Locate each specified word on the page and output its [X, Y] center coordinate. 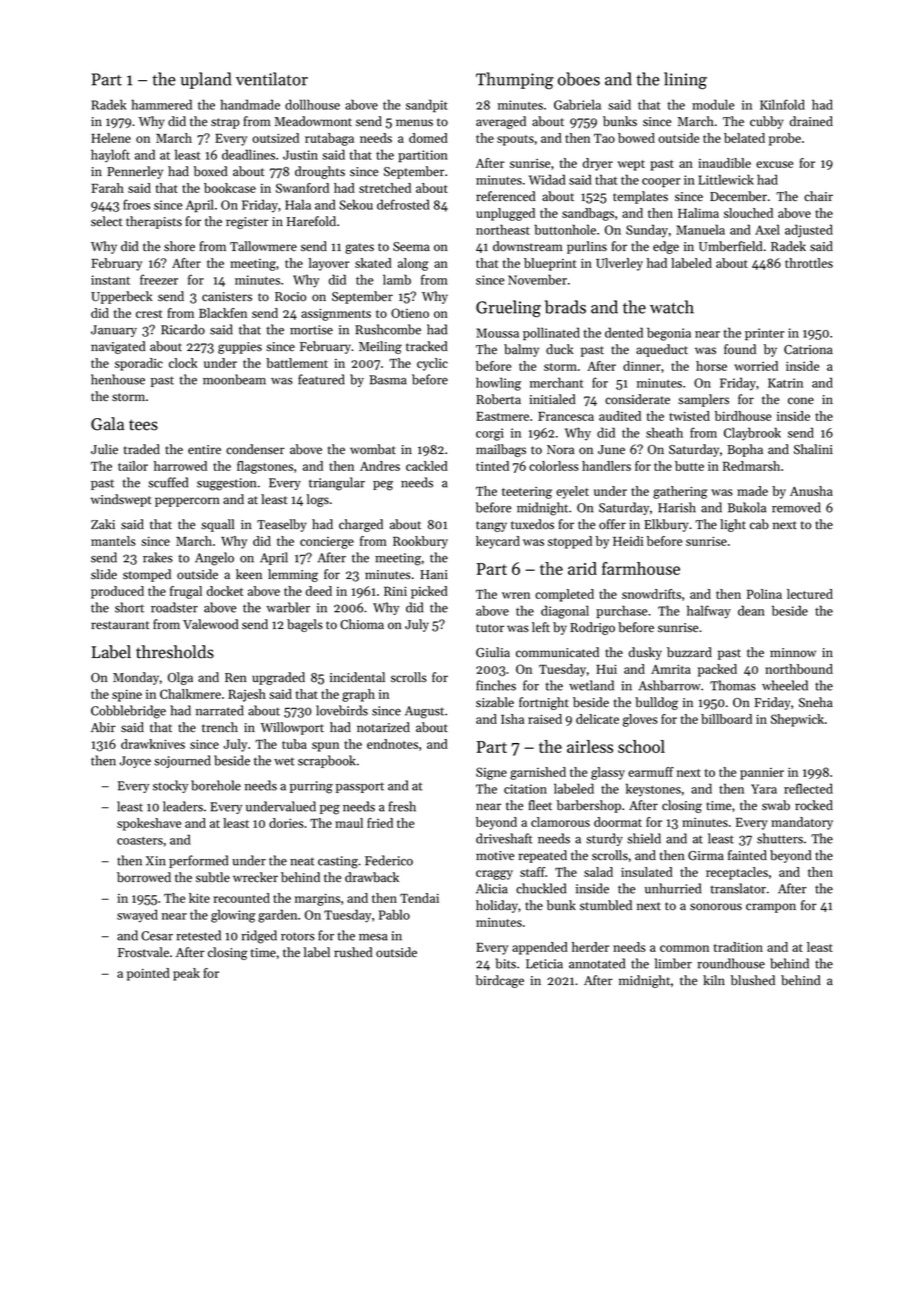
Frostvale [143, 952]
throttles [809, 263]
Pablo [394, 914]
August [424, 712]
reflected [808, 788]
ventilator [272, 79]
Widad [547, 179]
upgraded [278, 678]
